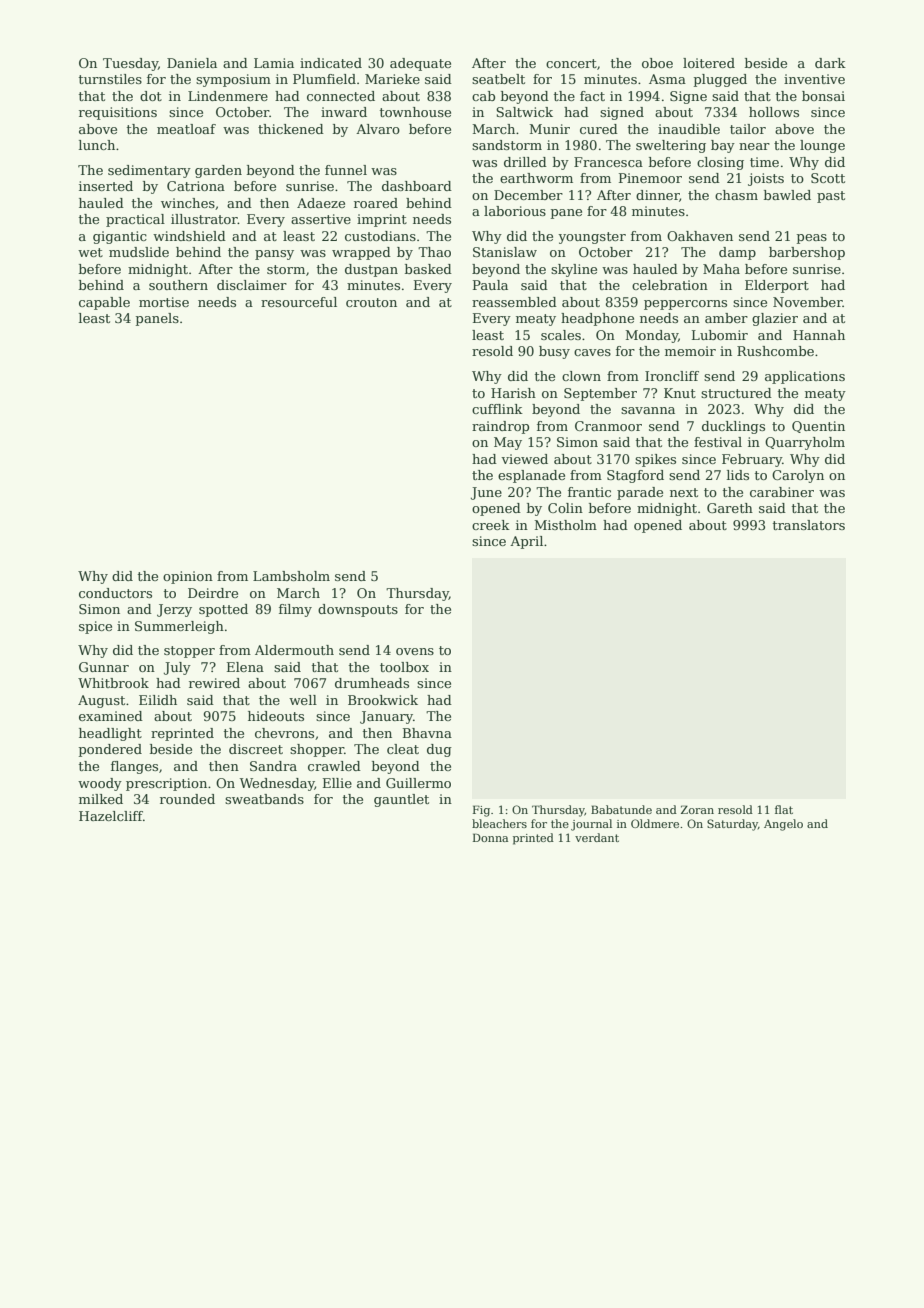  I want to click on garden, so click(218, 171).
